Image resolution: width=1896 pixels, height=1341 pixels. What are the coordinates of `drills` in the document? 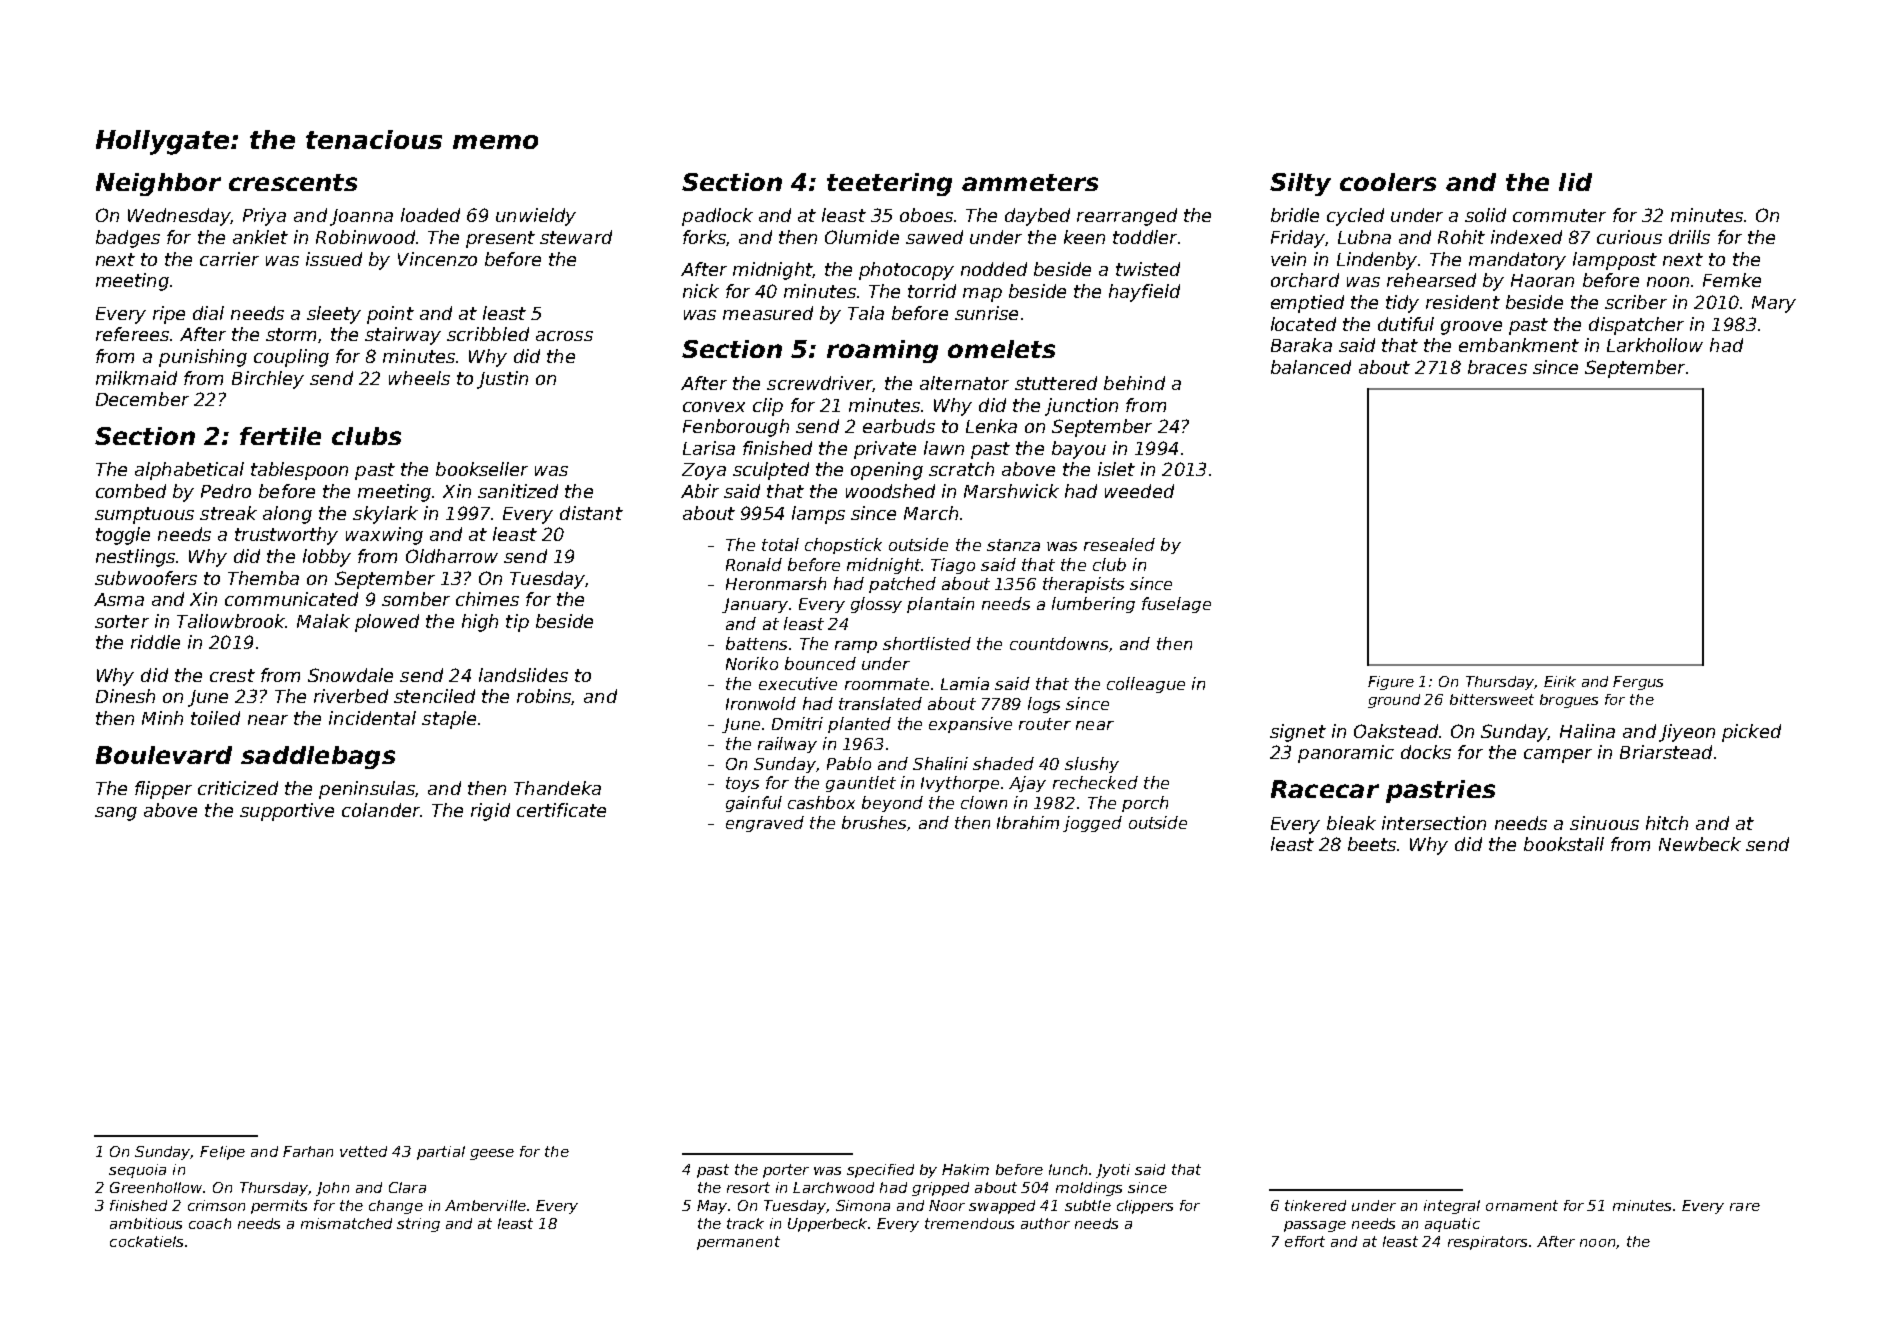 It's located at (1689, 237).
